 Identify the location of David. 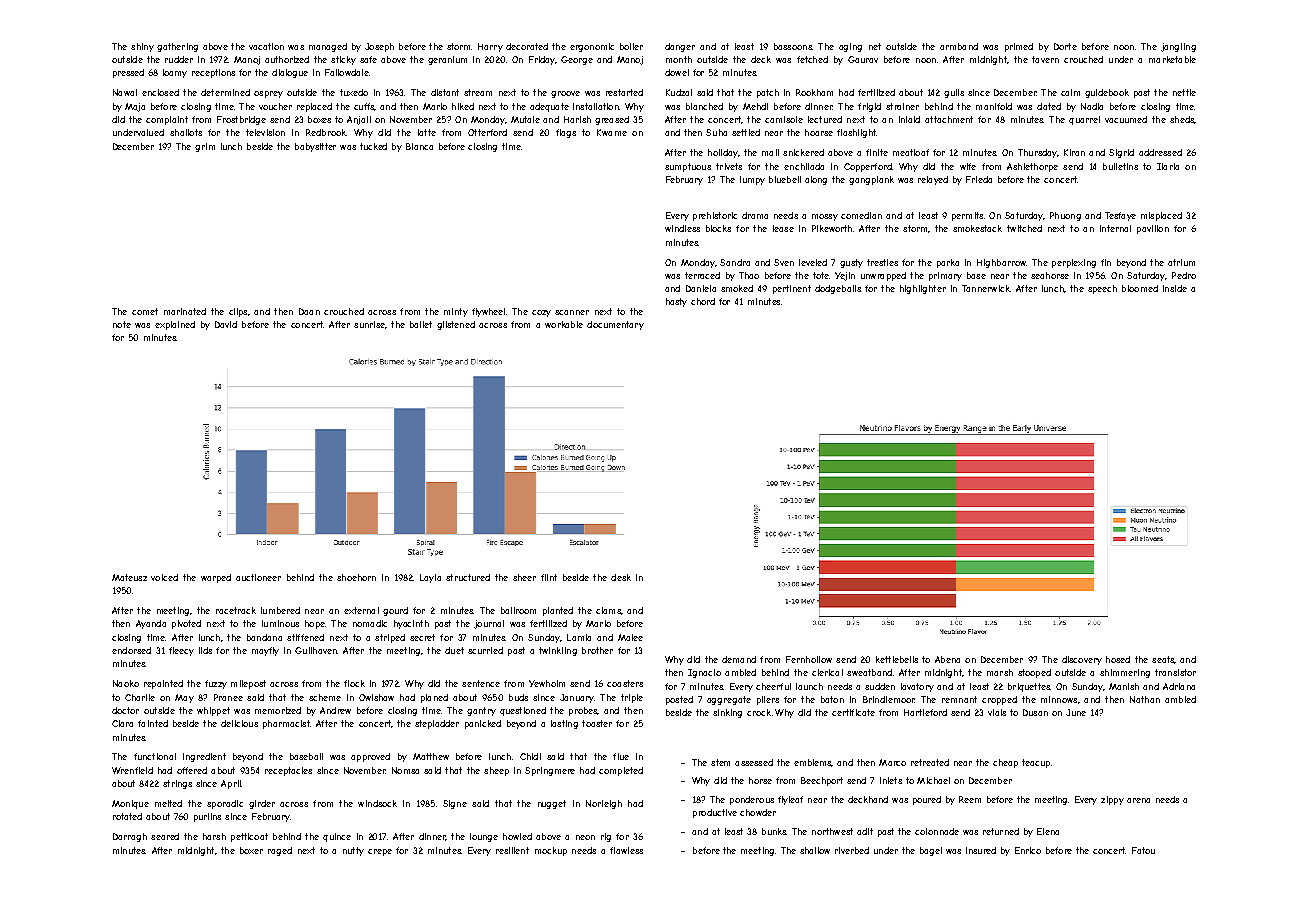
(226, 324).
